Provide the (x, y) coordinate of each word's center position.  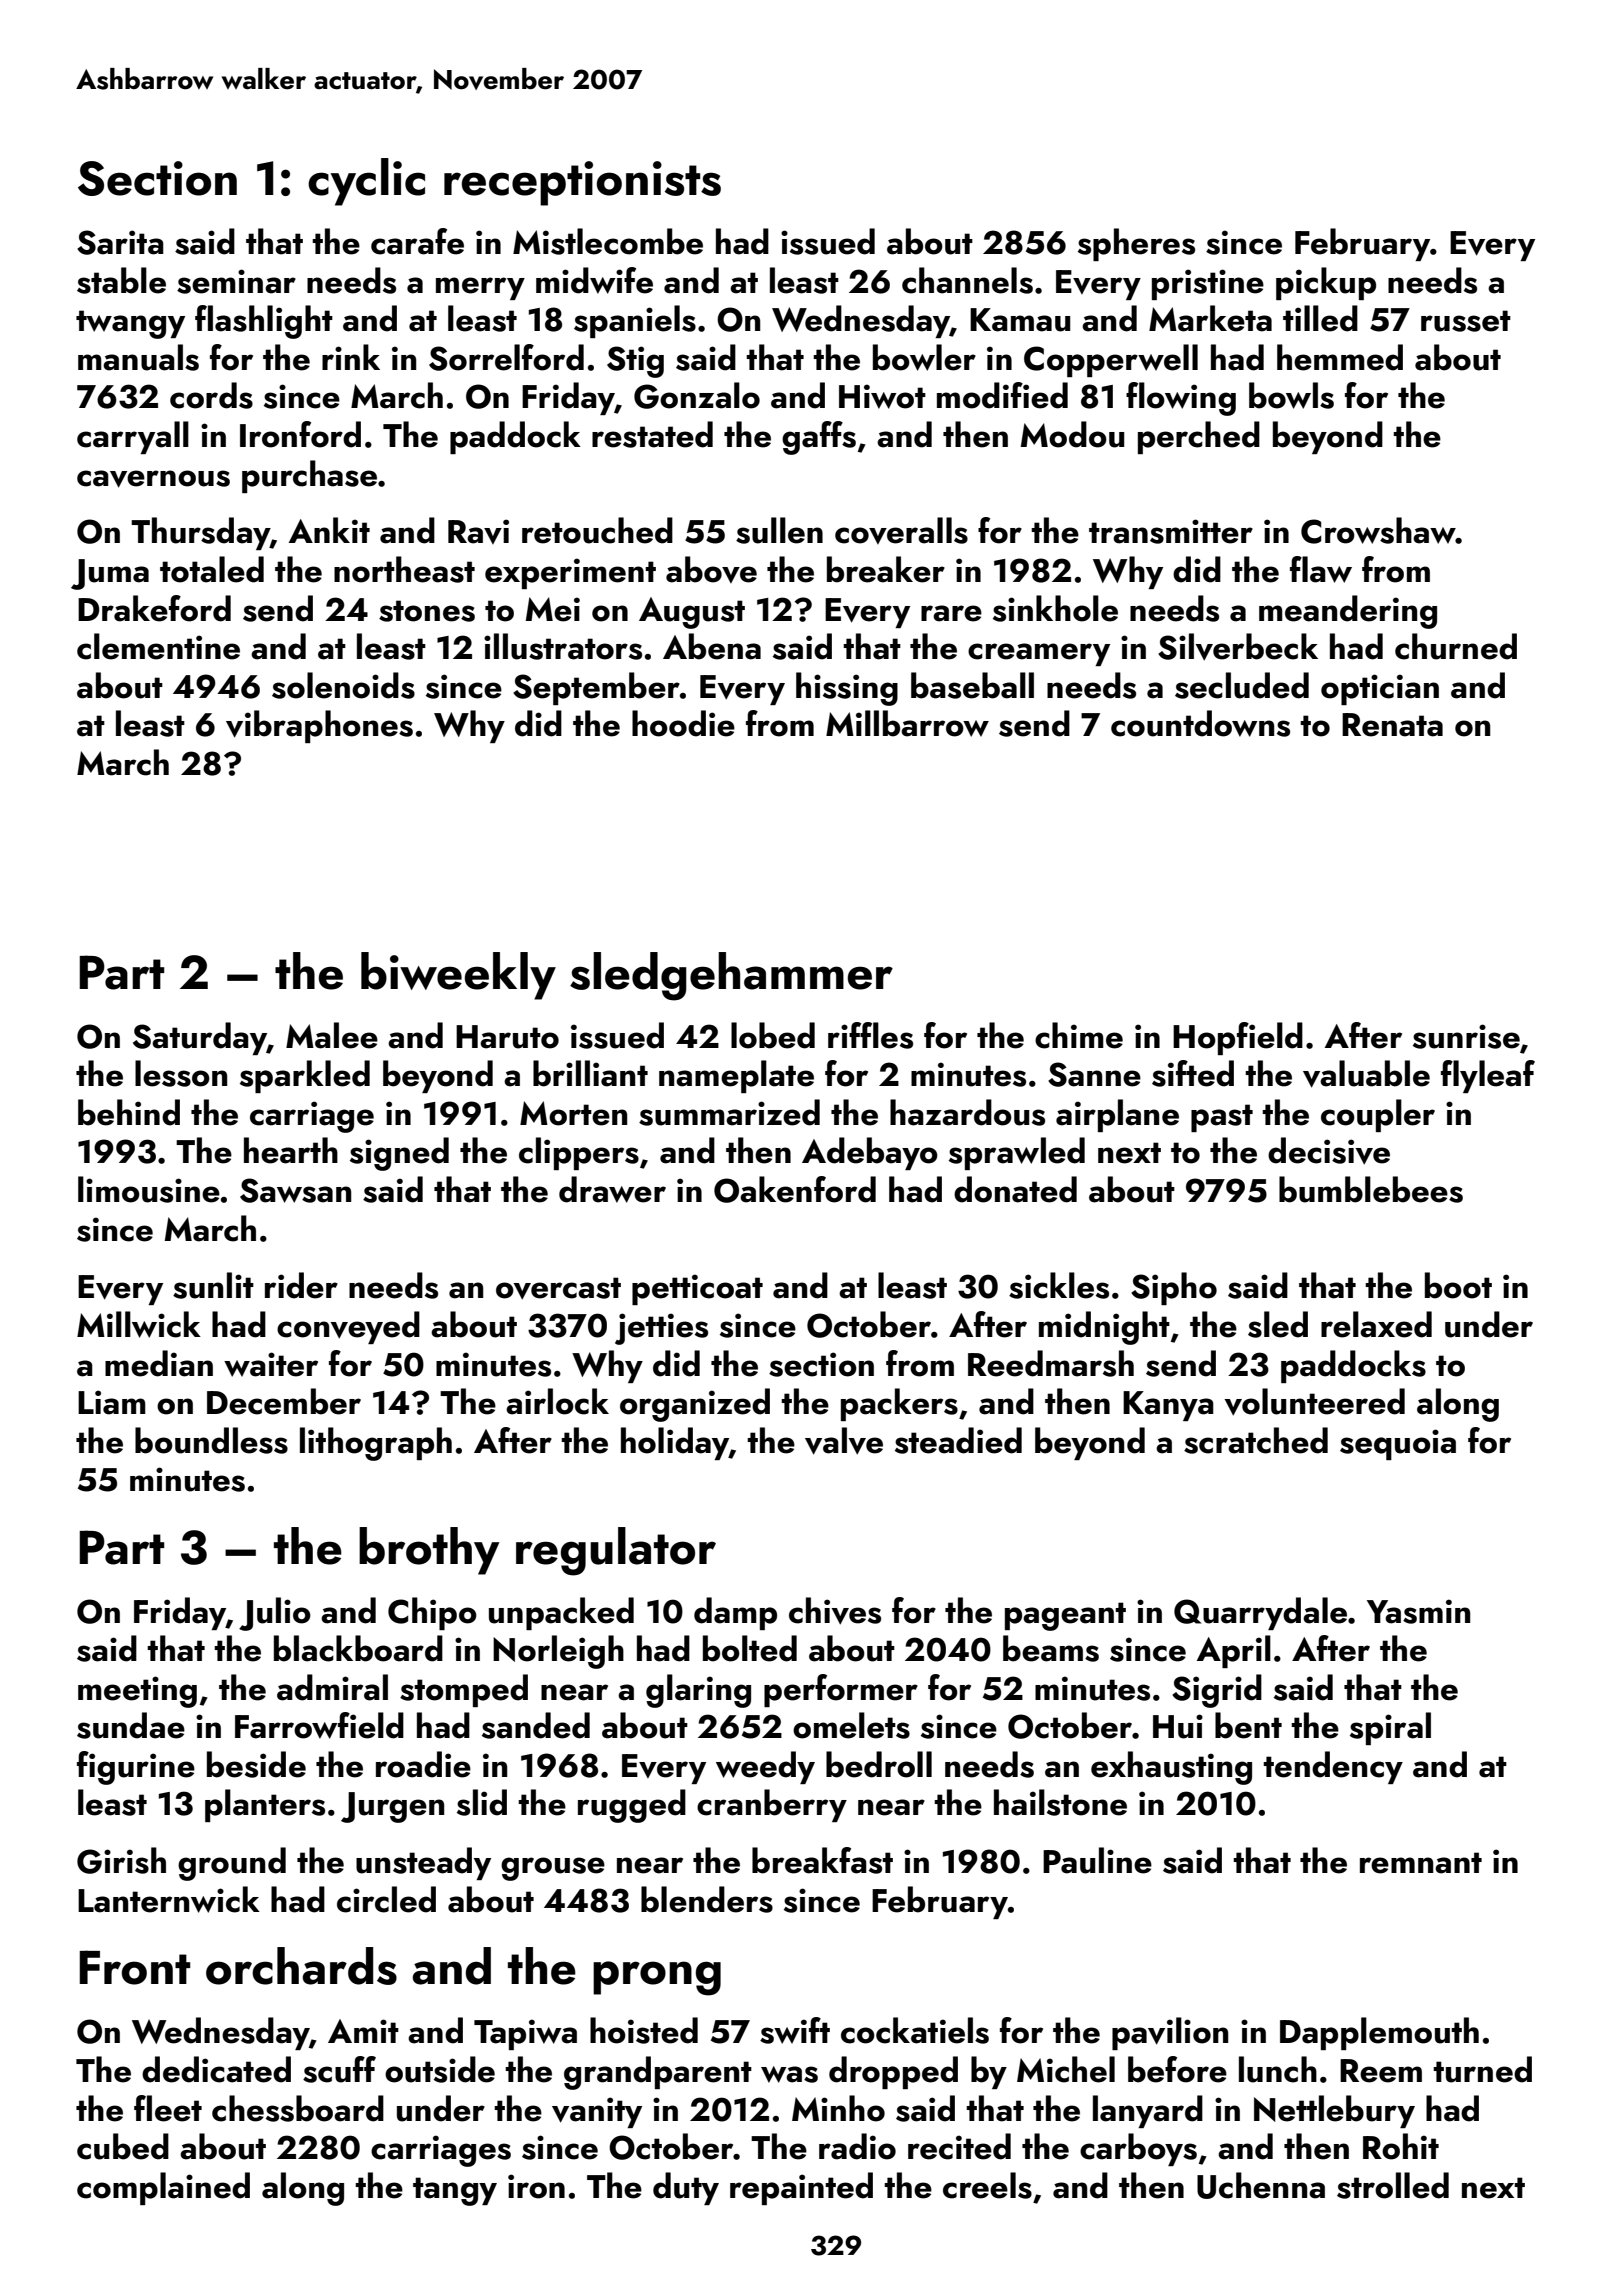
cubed (123, 2146)
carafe (417, 241)
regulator (616, 1551)
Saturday (200, 1038)
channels (967, 280)
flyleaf (1488, 1076)
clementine (158, 646)
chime (1079, 1035)
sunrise (1466, 1036)
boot (1458, 1285)
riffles (870, 1035)
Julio (275, 1614)
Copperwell (1111, 360)
